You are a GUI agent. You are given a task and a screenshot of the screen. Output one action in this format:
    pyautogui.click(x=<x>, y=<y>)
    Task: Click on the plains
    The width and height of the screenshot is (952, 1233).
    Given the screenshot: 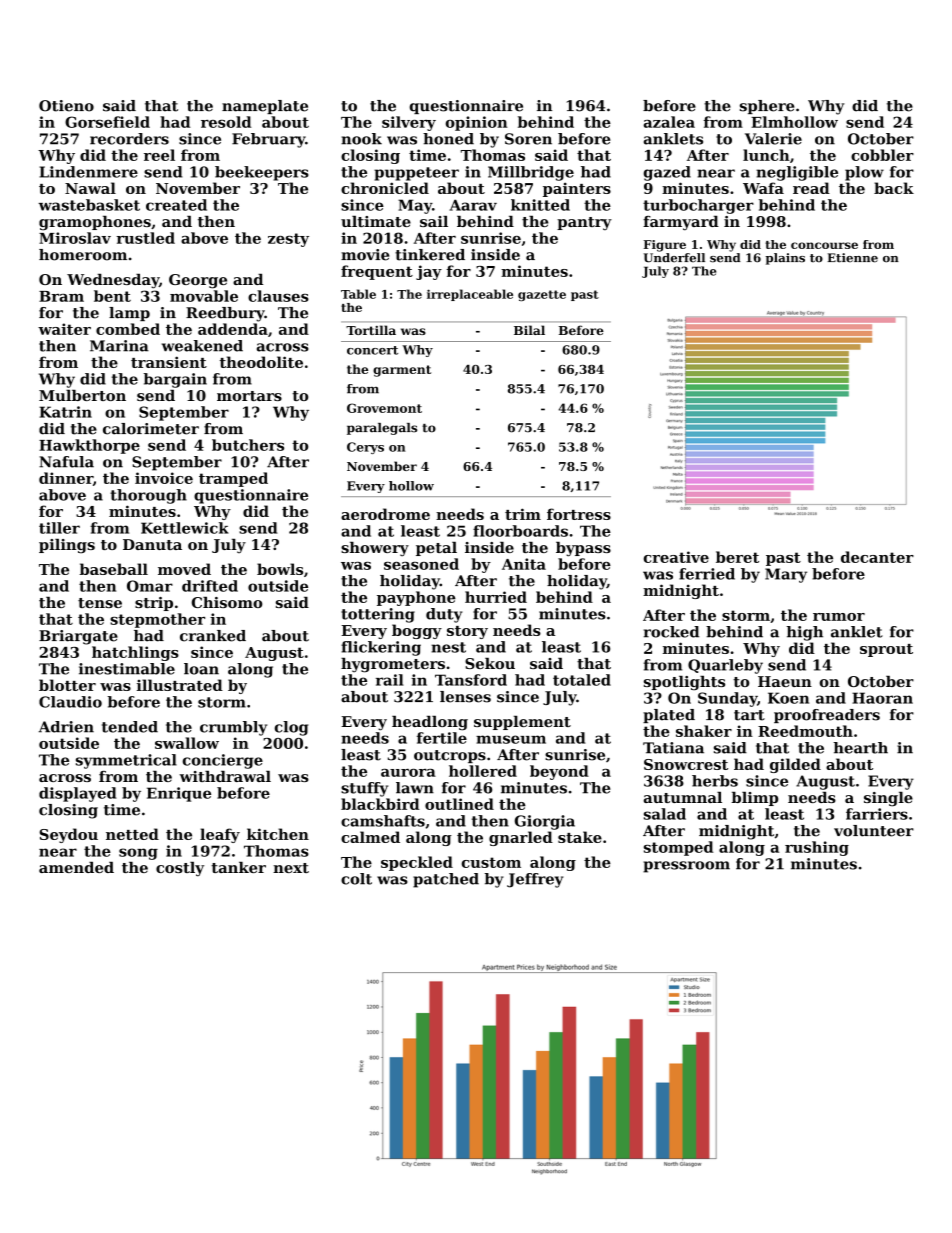 What is the action you would take?
    pyautogui.click(x=785, y=259)
